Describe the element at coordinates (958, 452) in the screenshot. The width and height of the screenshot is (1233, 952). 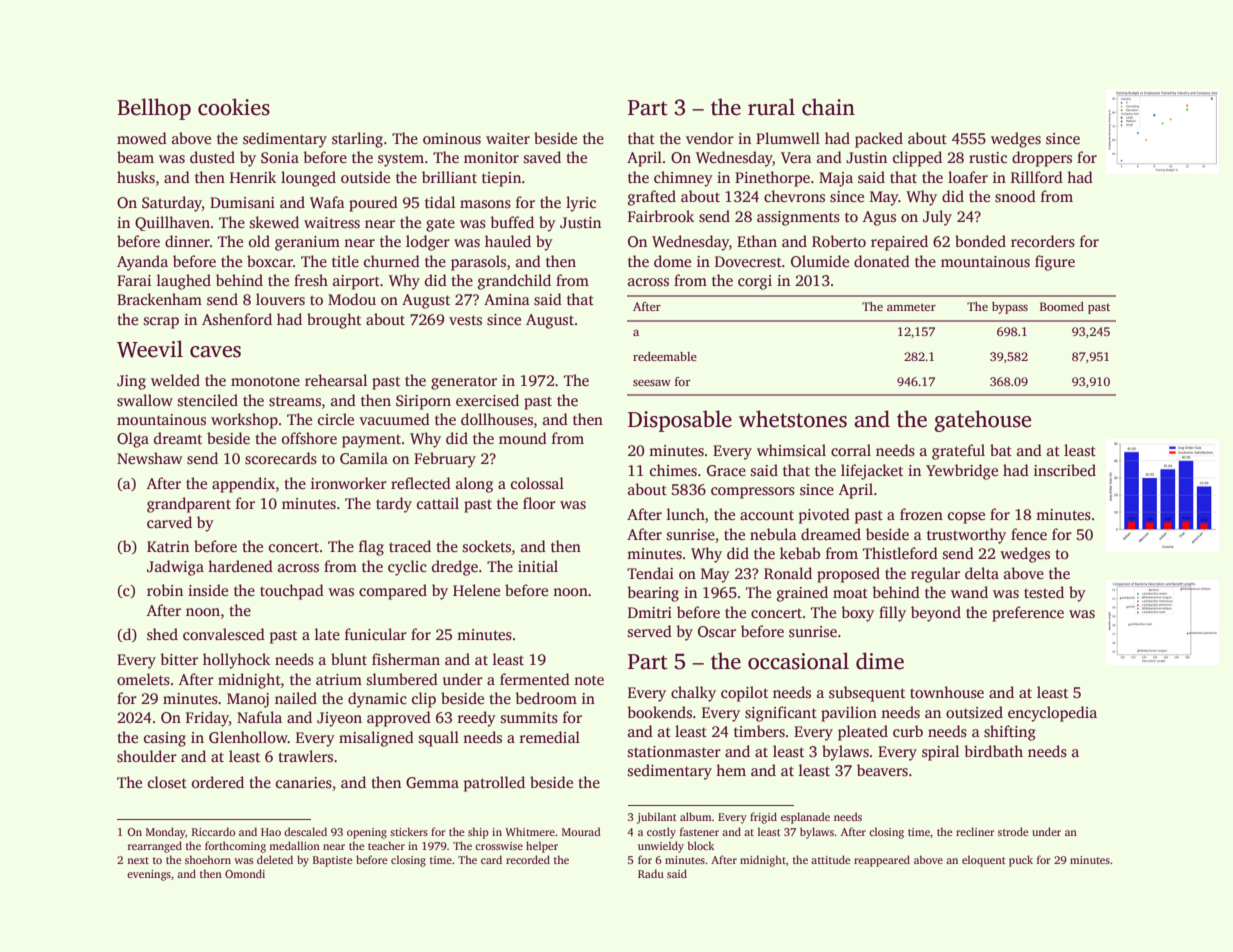
I see `grateful` at that location.
